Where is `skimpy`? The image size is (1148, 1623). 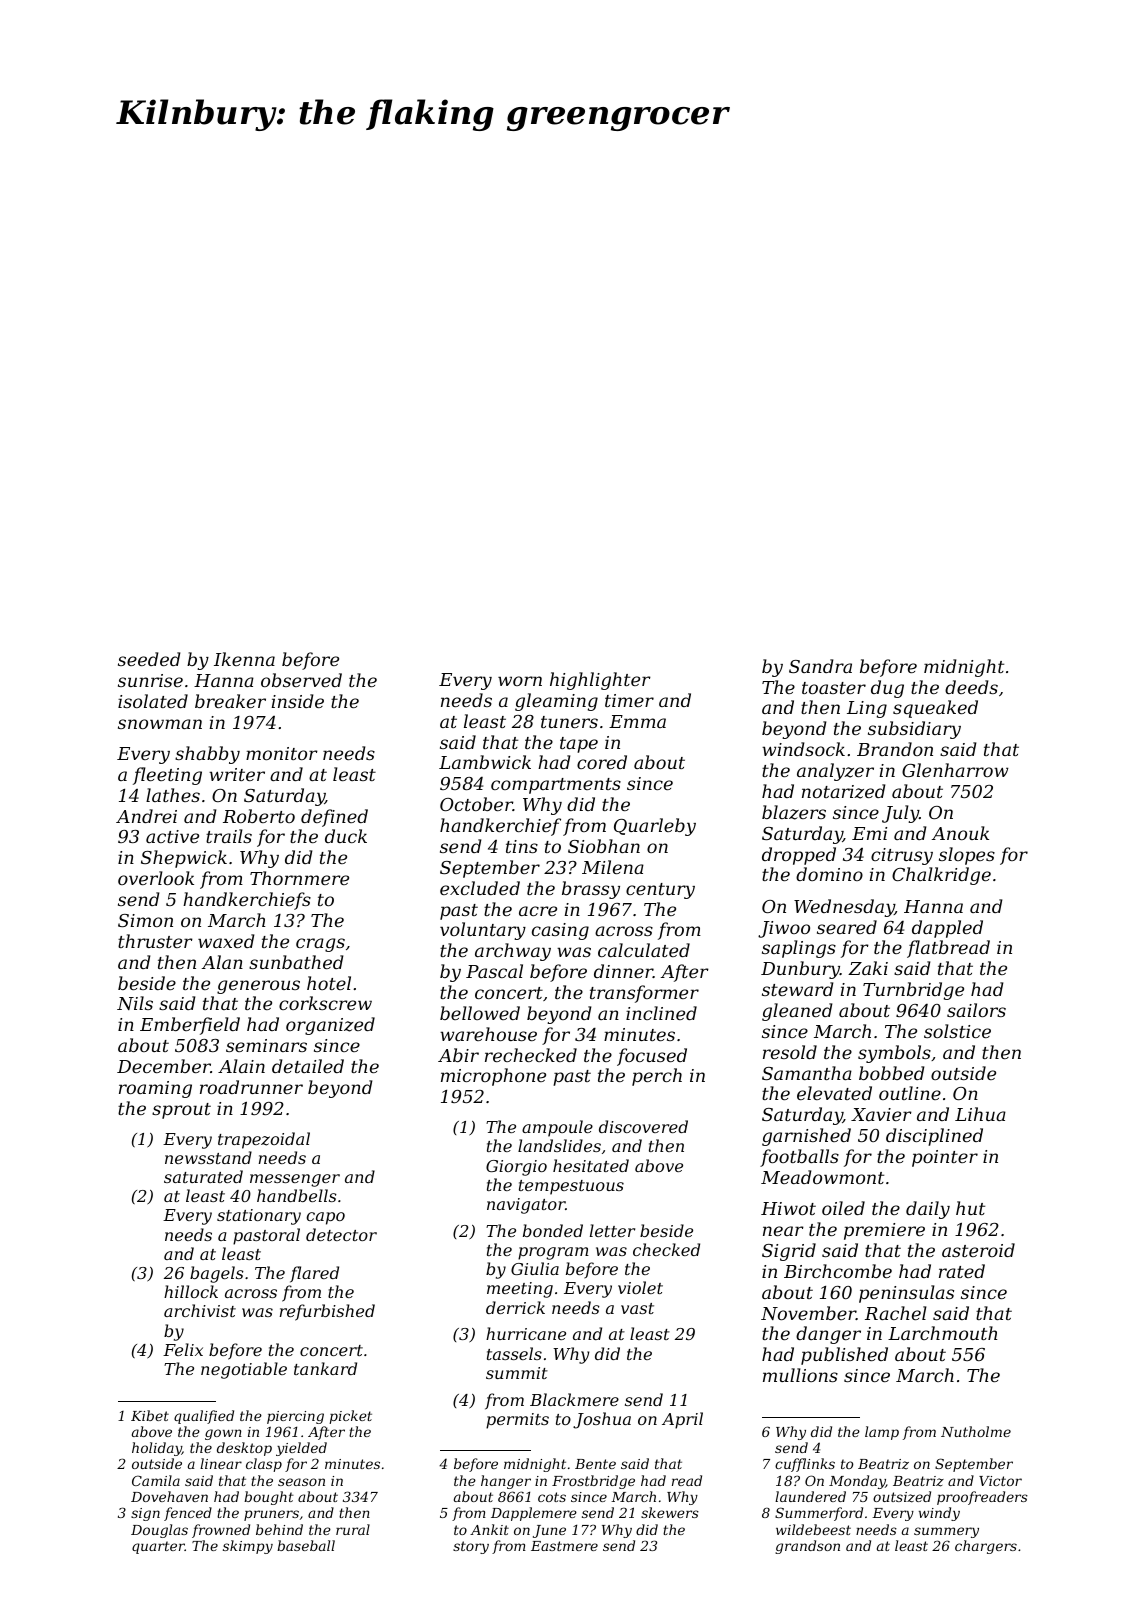
skimpy is located at coordinates (248, 1547).
